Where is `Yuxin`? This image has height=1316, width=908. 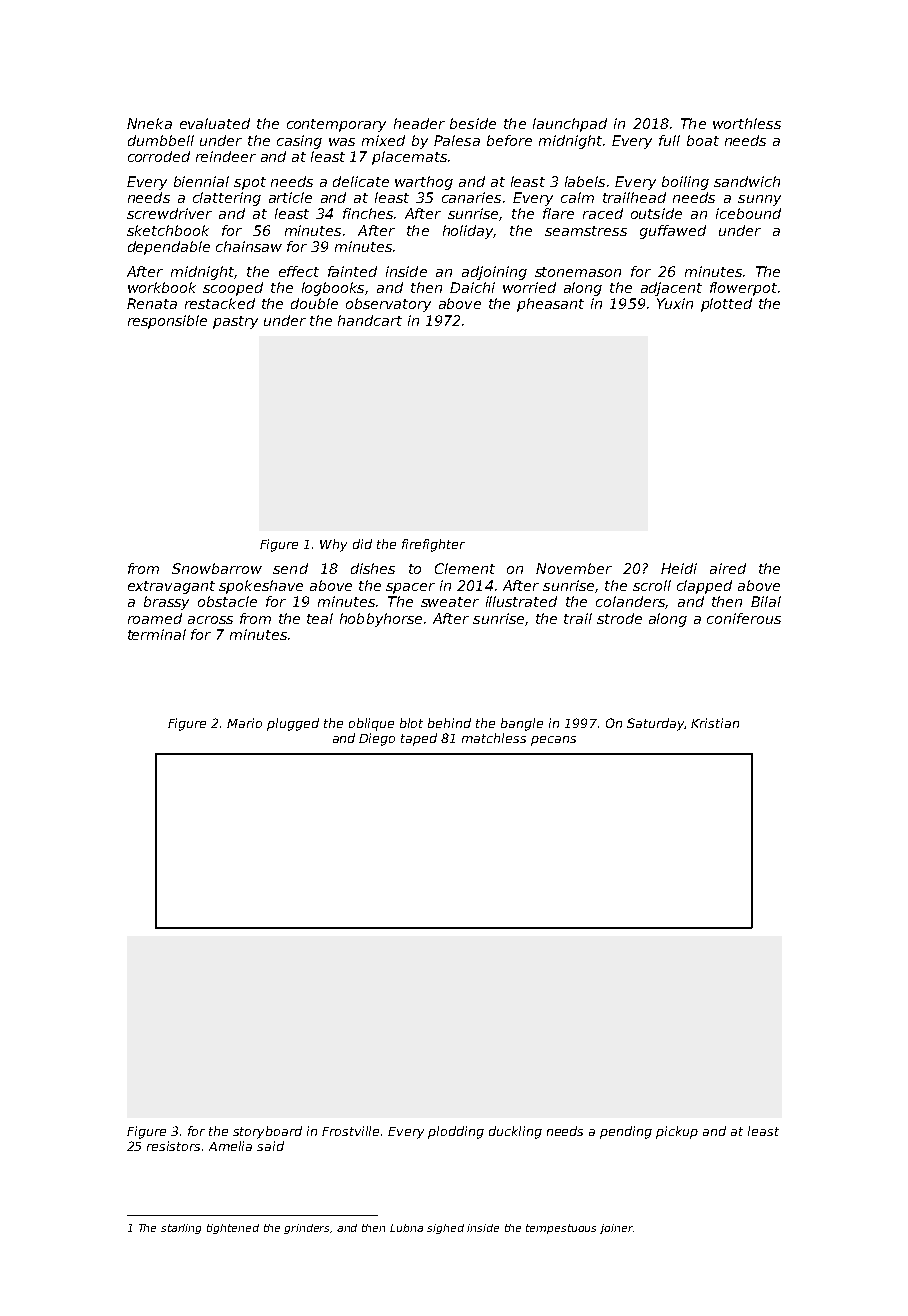 Yuxin is located at coordinates (675, 303).
